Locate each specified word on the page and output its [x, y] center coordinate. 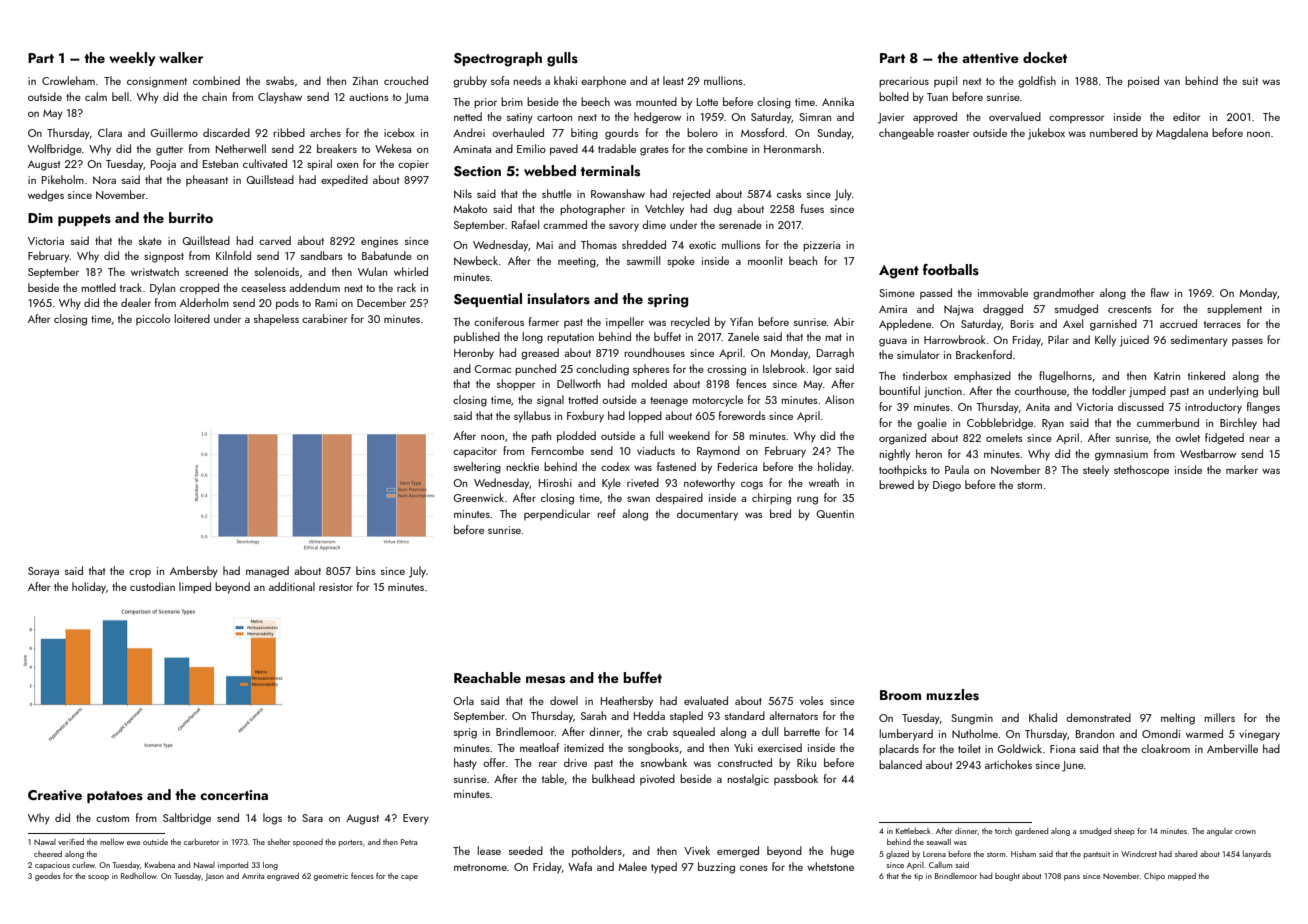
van [1172, 82]
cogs [752, 486]
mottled [98, 287]
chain [214, 96]
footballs [951, 270]
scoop [98, 878]
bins [366, 570]
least [673, 80]
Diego [947, 486]
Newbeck [476, 260]
